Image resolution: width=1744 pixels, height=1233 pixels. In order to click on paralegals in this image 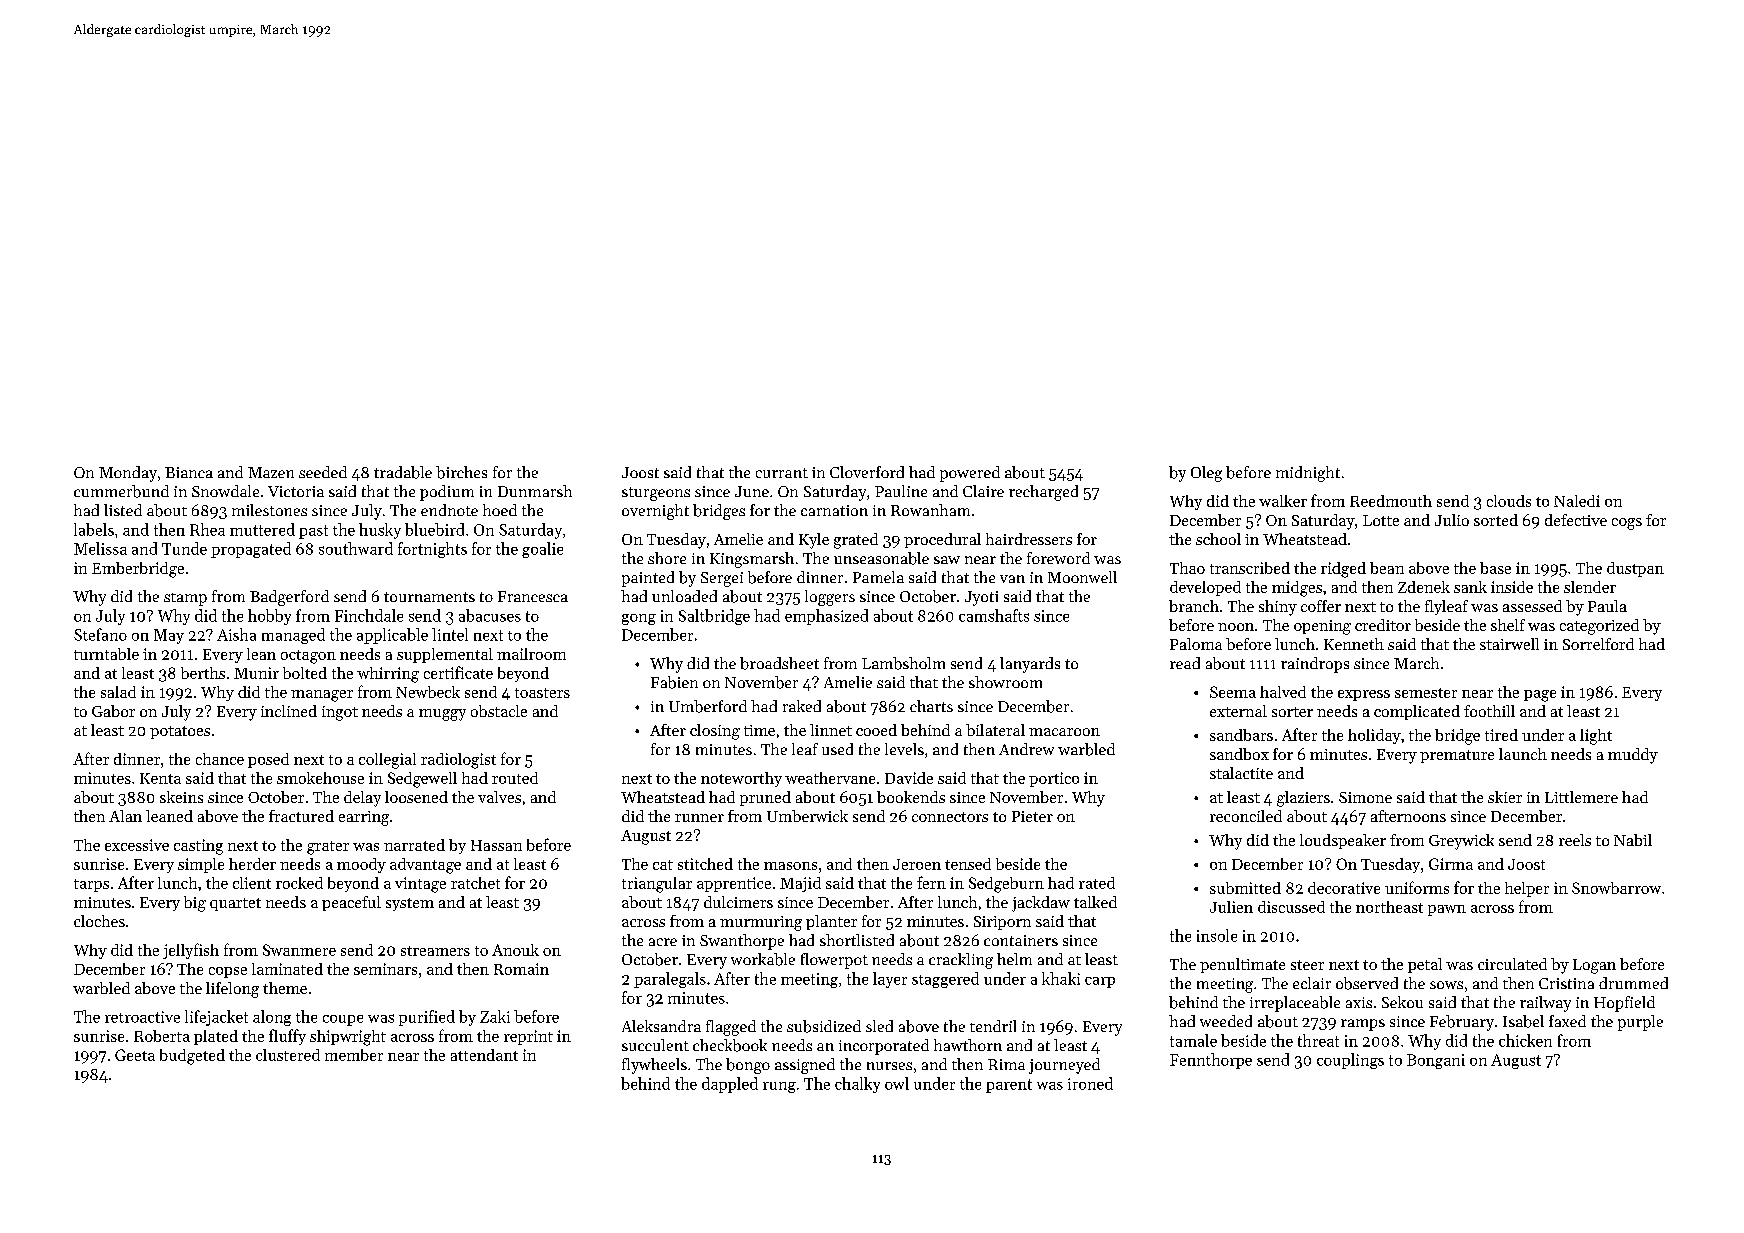, I will do `click(670, 980)`.
